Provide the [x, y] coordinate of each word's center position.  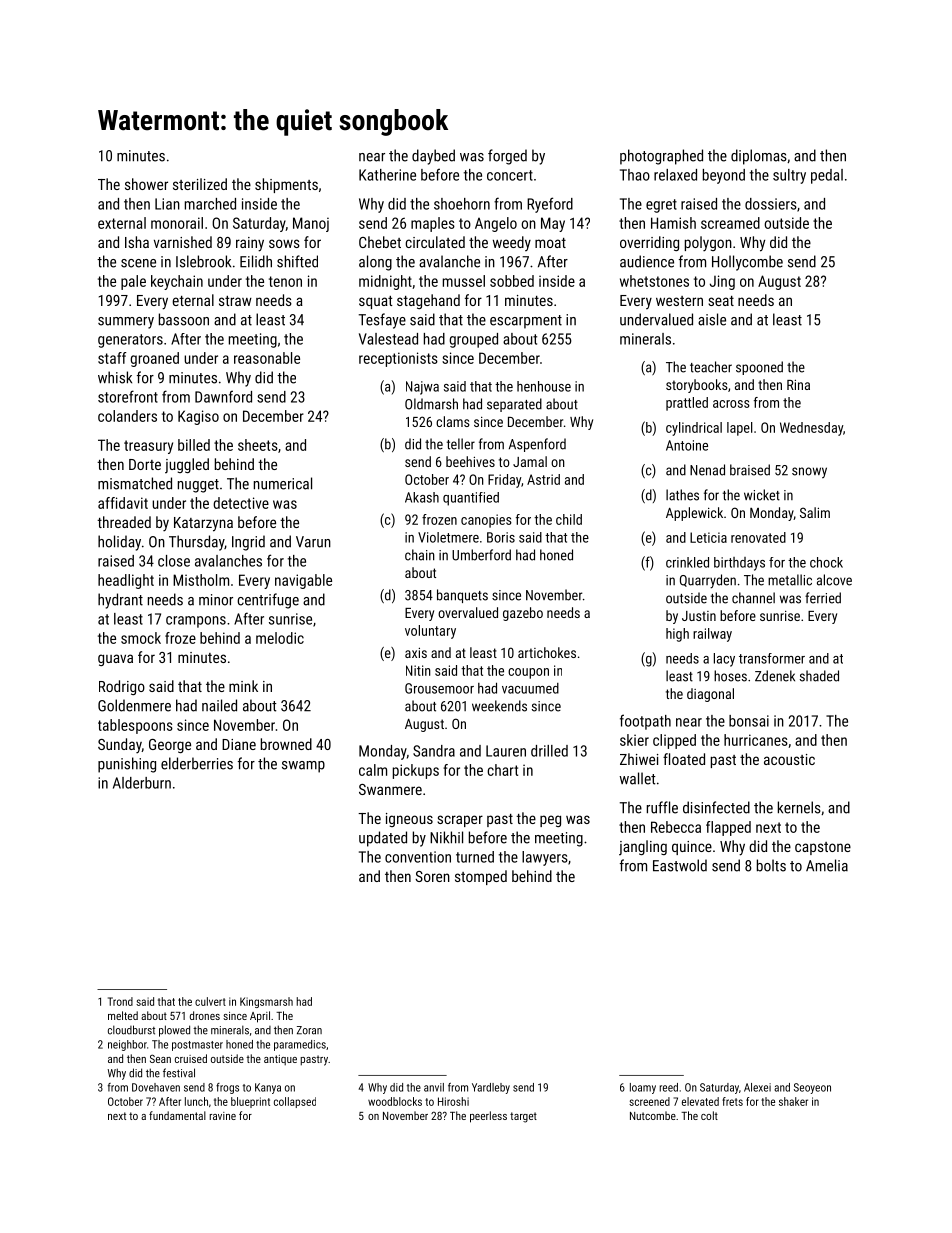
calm [373, 770]
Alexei [757, 1087]
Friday [504, 481]
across [731, 404]
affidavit [123, 503]
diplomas [759, 157]
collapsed [295, 1102]
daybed [433, 157]
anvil [434, 1087]
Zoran [309, 1030]
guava [115, 660]
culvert [210, 1001]
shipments [286, 185]
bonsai [749, 721]
